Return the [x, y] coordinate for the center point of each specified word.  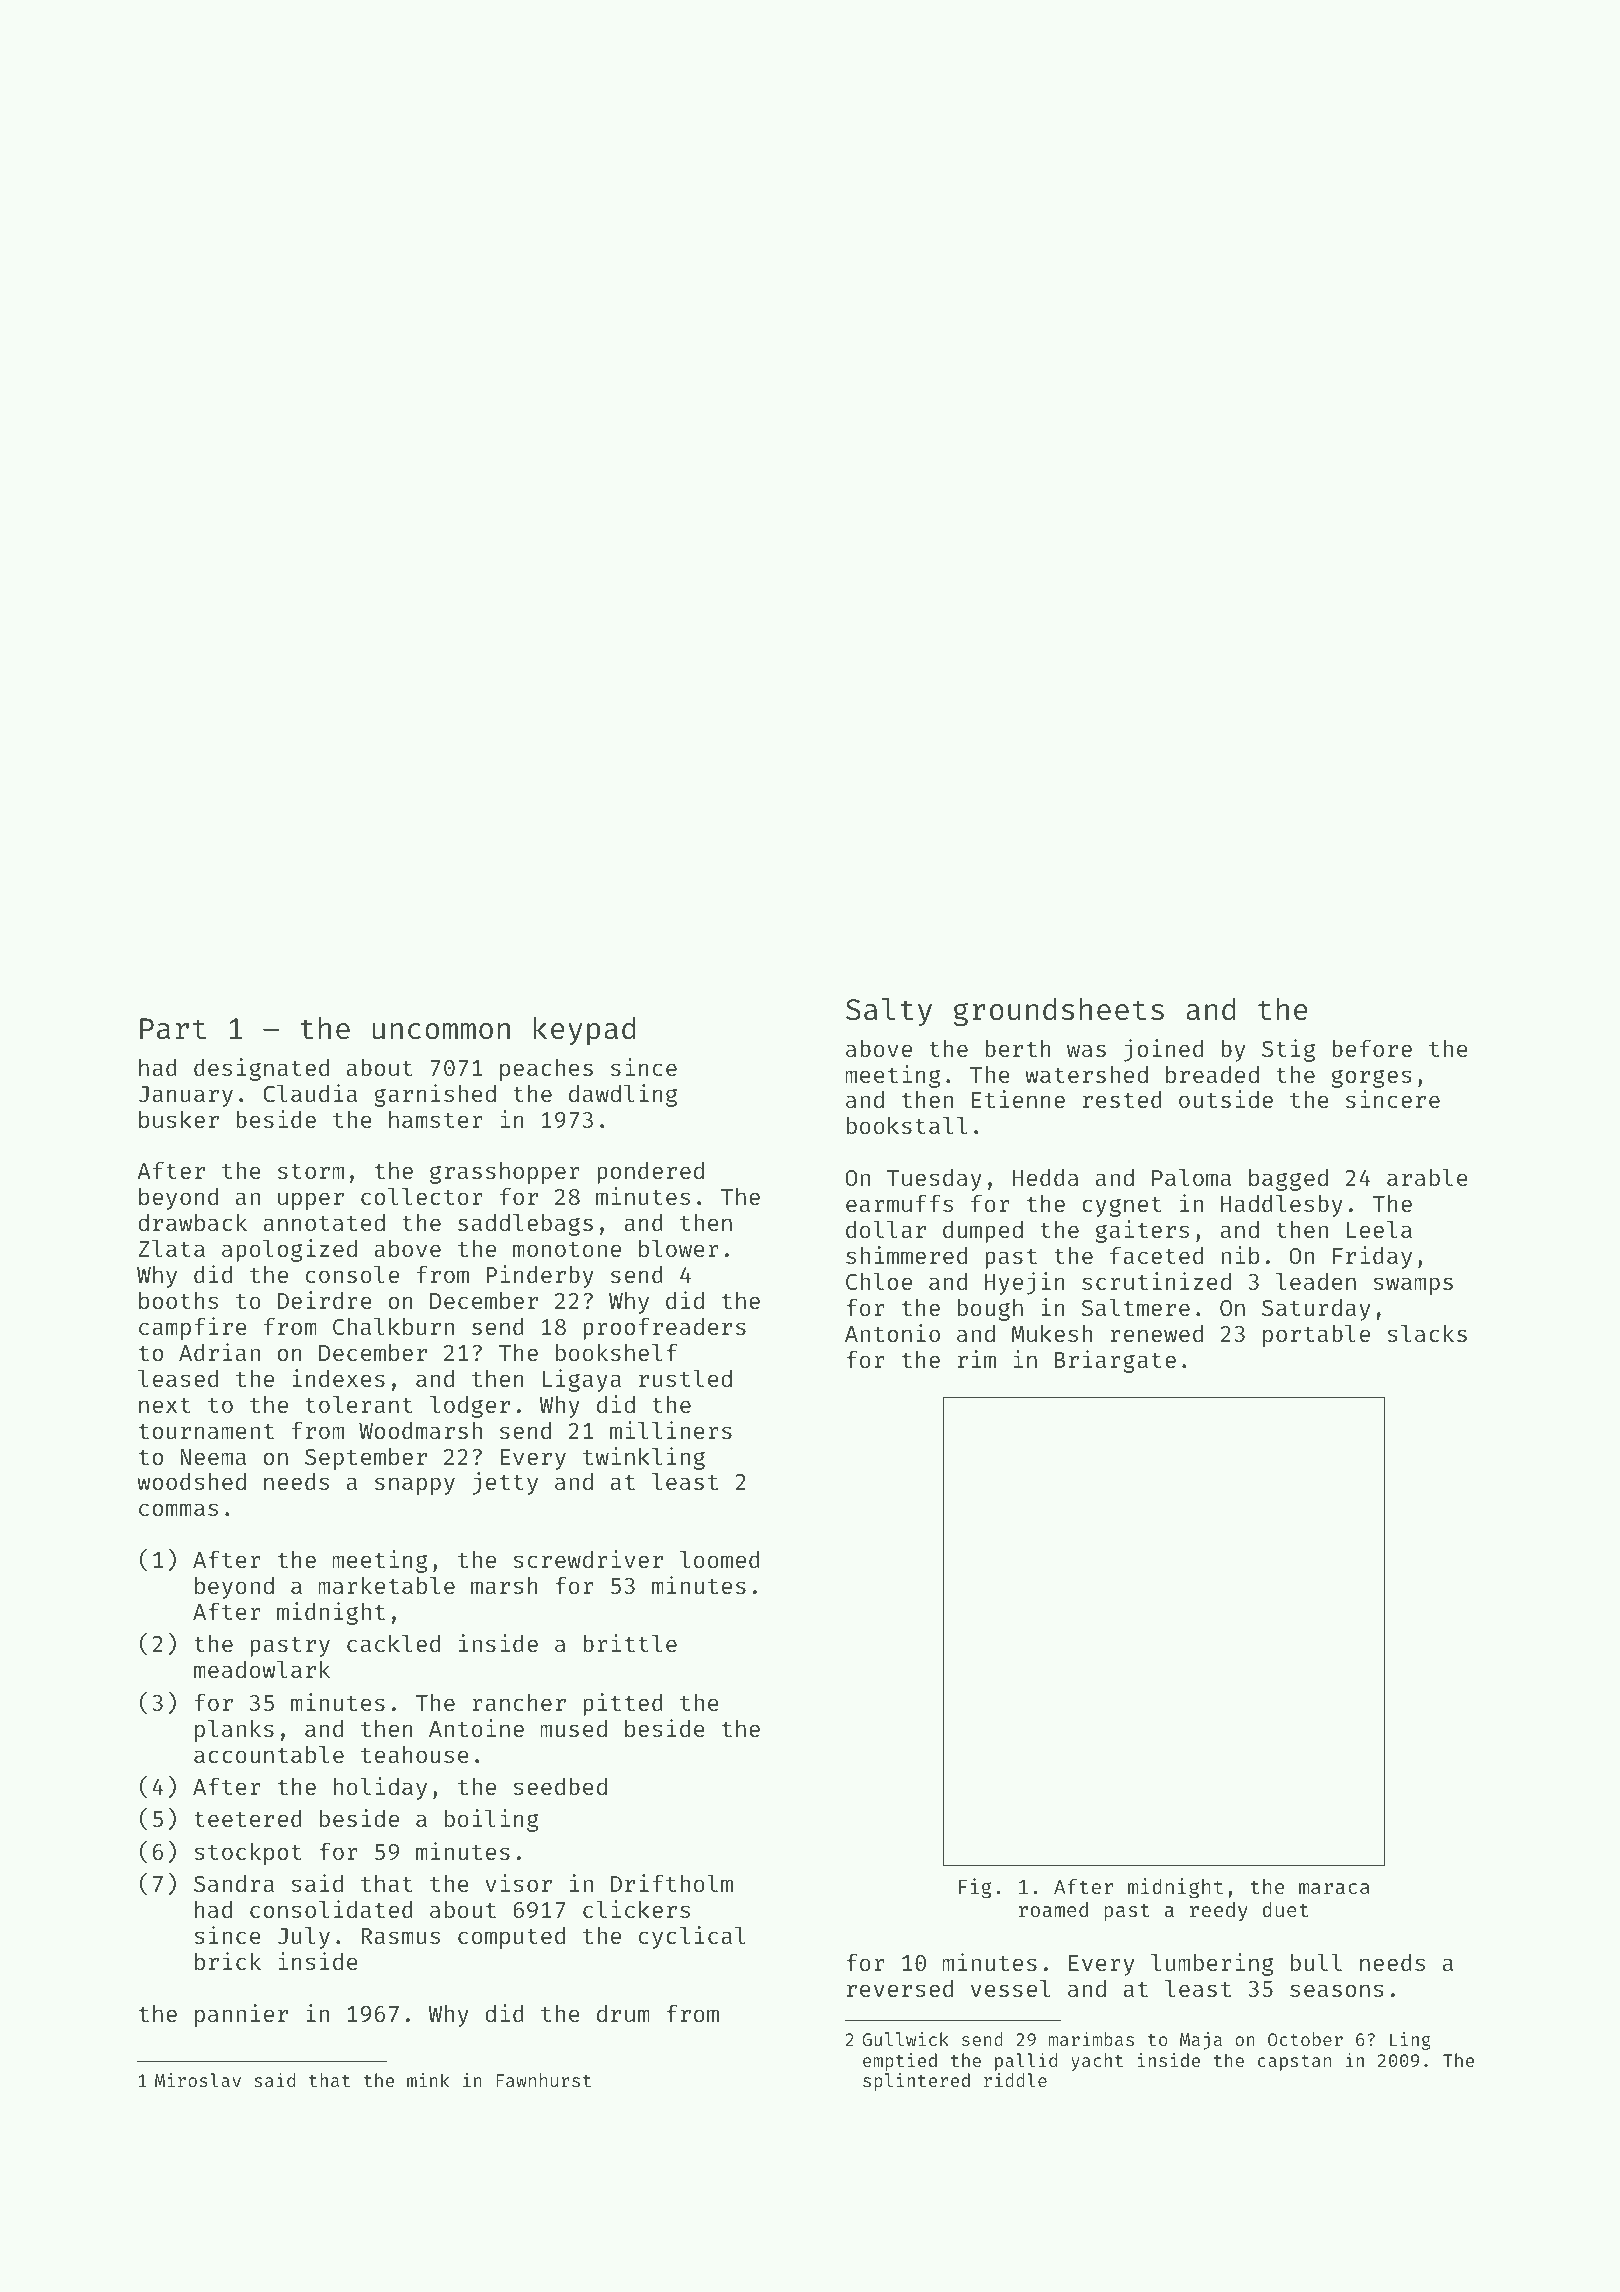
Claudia [310, 1093]
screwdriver [588, 1559]
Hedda [1046, 1177]
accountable [269, 1754]
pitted [623, 1704]
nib [1240, 1255]
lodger [470, 1406]
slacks [1427, 1333]
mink [428, 2080]
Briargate [1115, 1361]
